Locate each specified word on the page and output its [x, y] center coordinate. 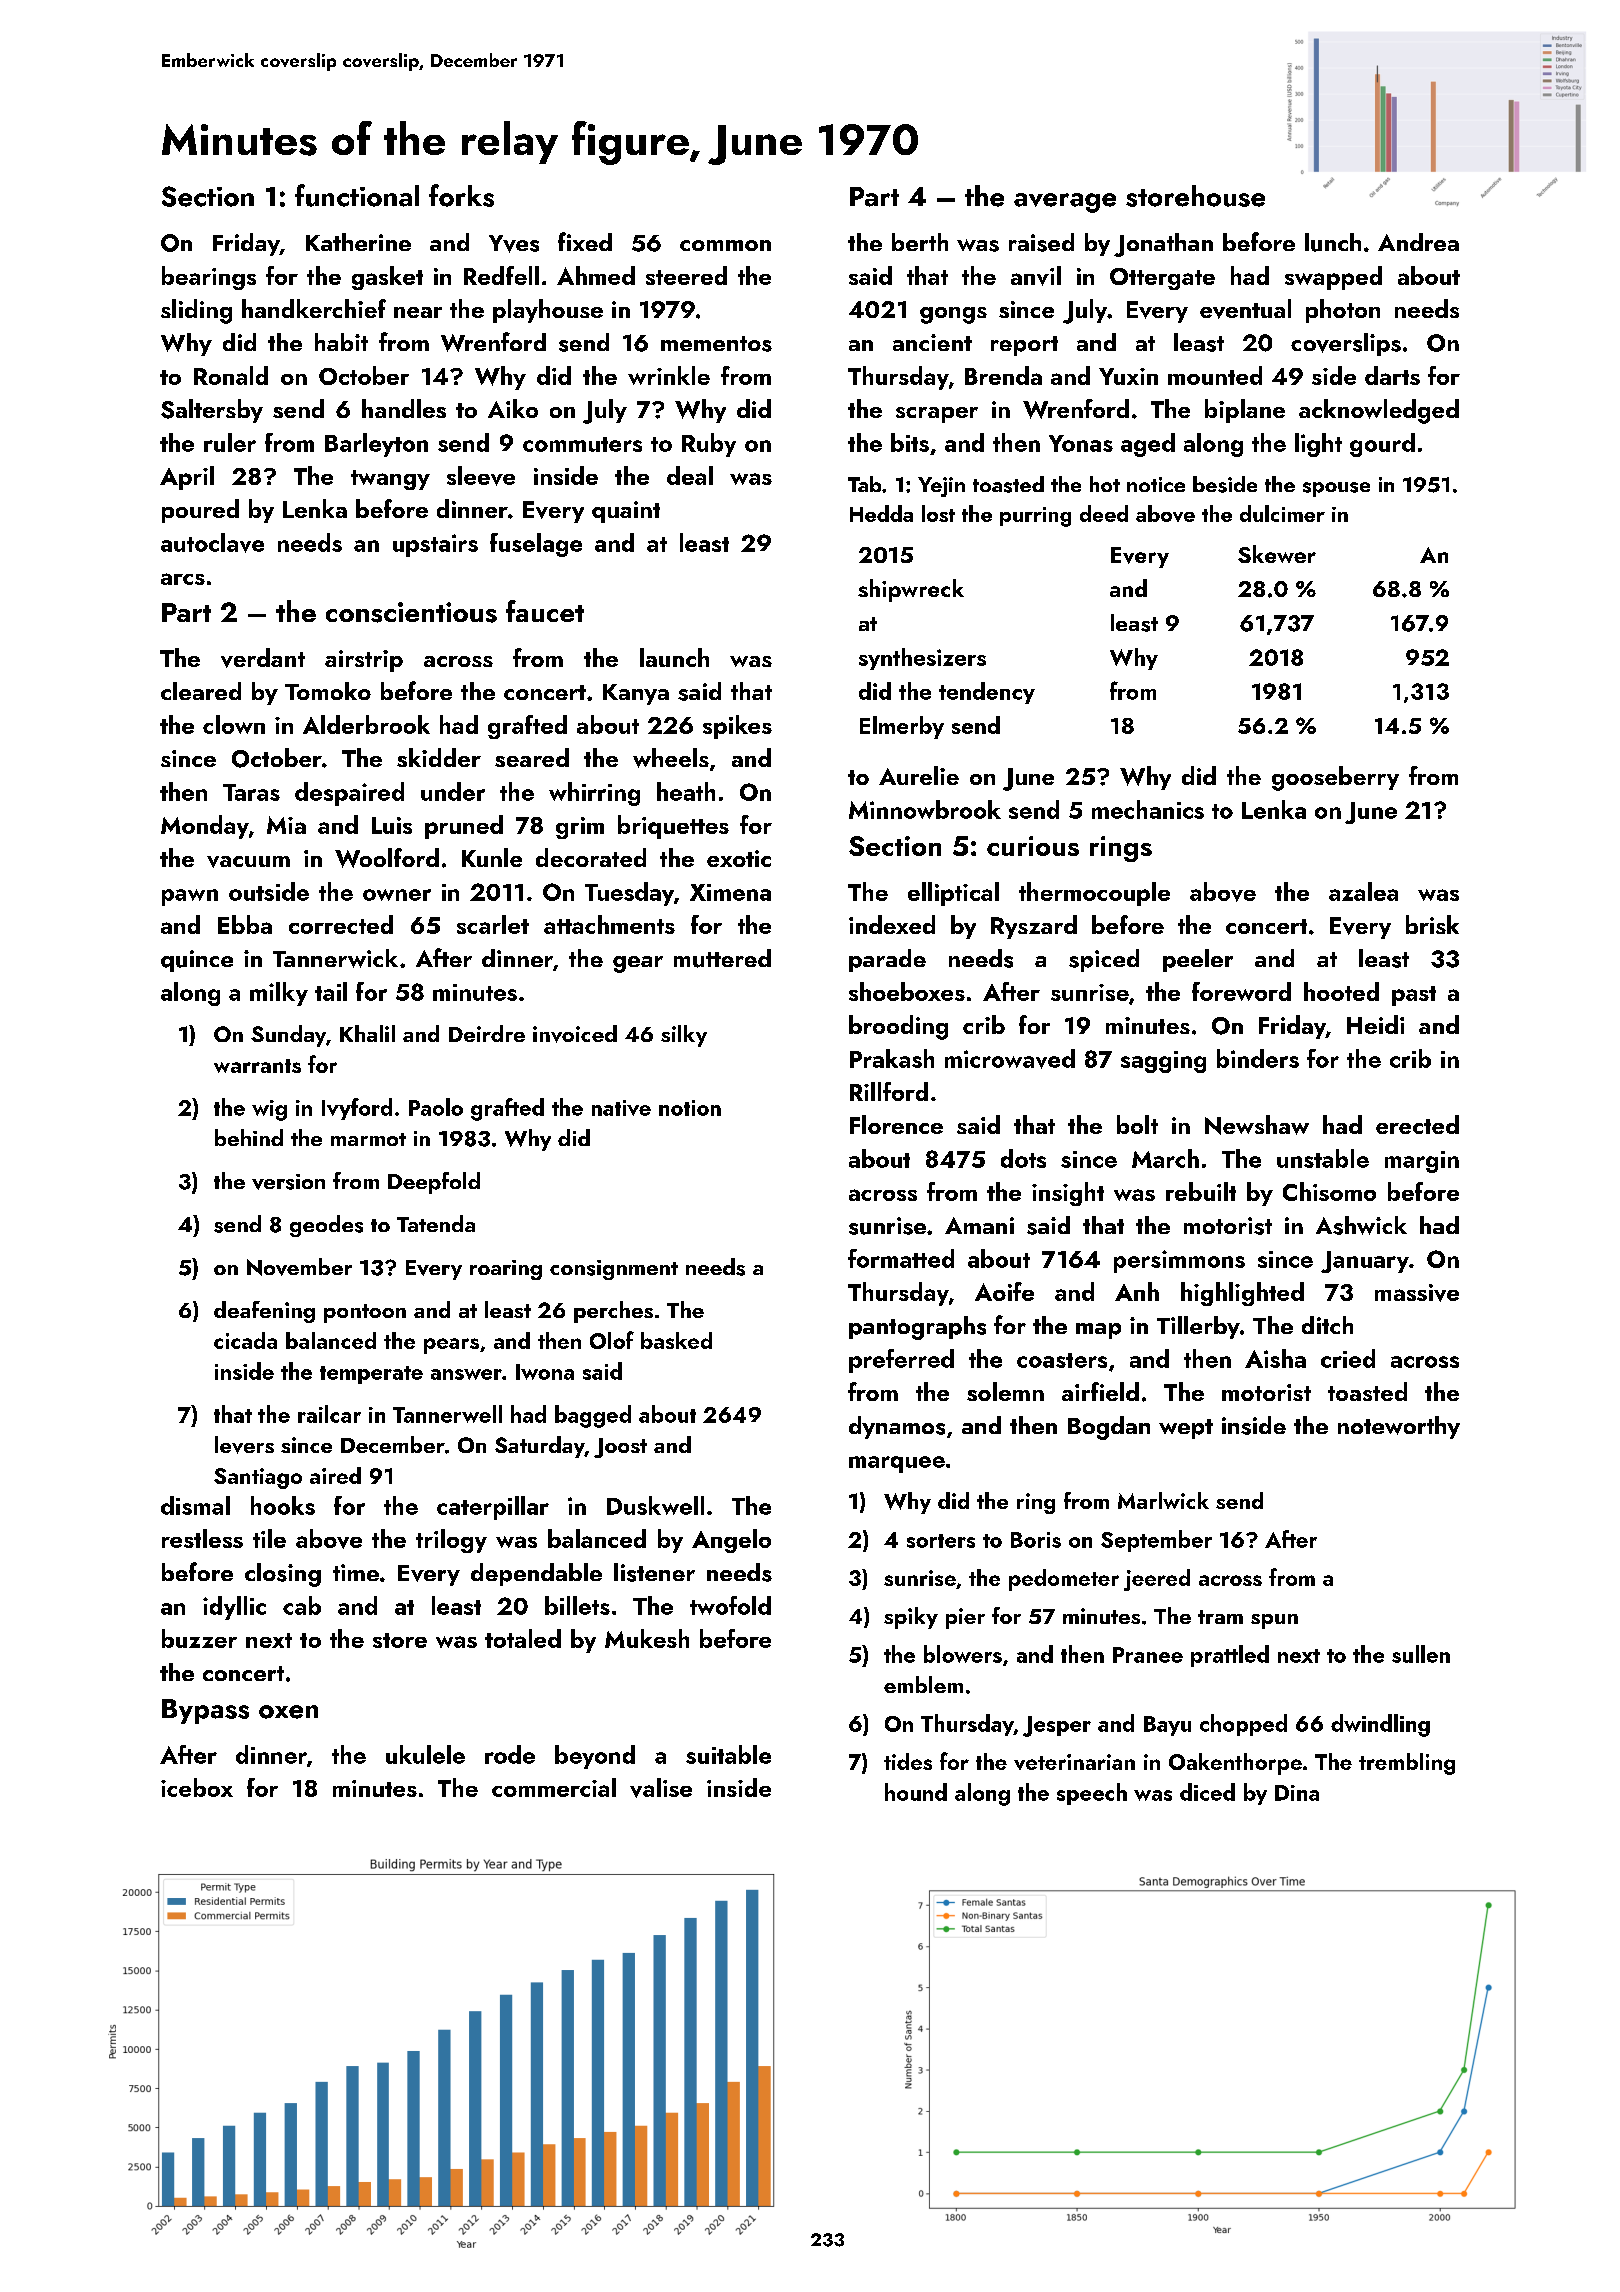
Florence [896, 1124]
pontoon [365, 1313]
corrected [341, 924]
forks [461, 195]
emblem [923, 1684]
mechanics [1148, 809]
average [1065, 203]
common [725, 245]
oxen [288, 1712]
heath [686, 791]
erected [1417, 1124]
